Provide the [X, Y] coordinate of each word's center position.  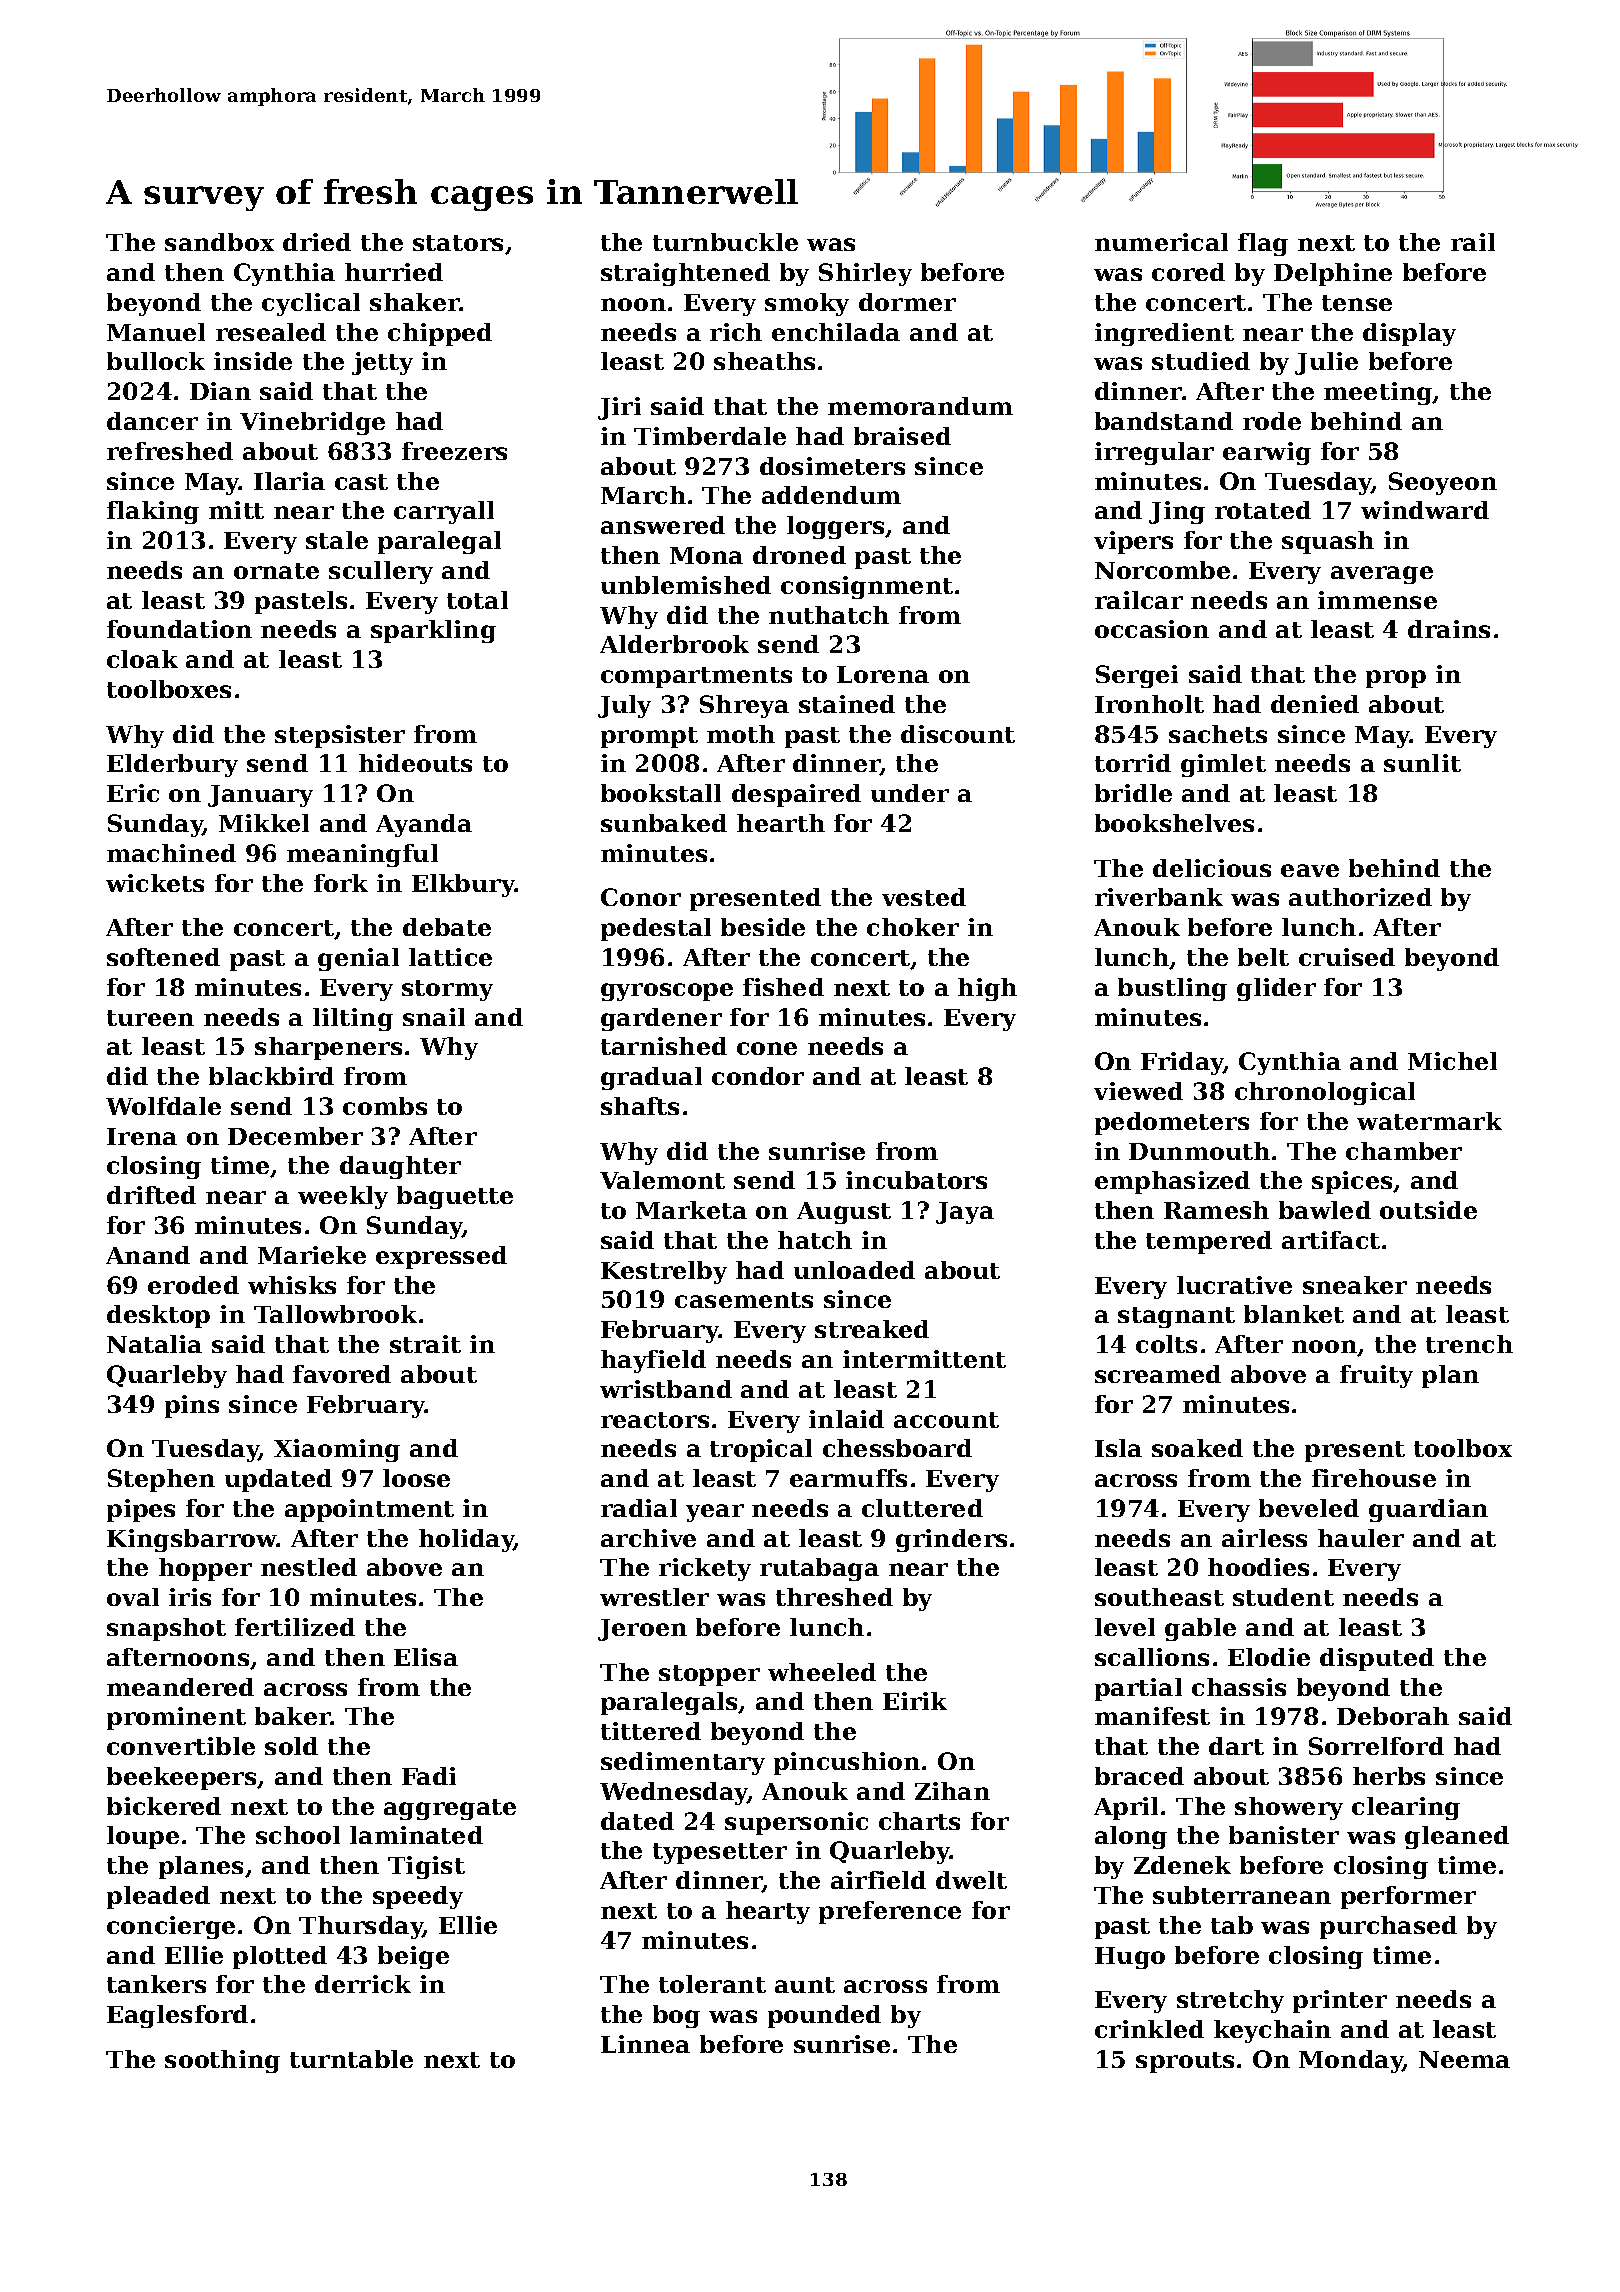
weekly [343, 1197]
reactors [655, 1420]
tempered [1209, 1242]
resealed [271, 332]
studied [1201, 361]
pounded [824, 2016]
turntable [351, 2059]
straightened [685, 274]
